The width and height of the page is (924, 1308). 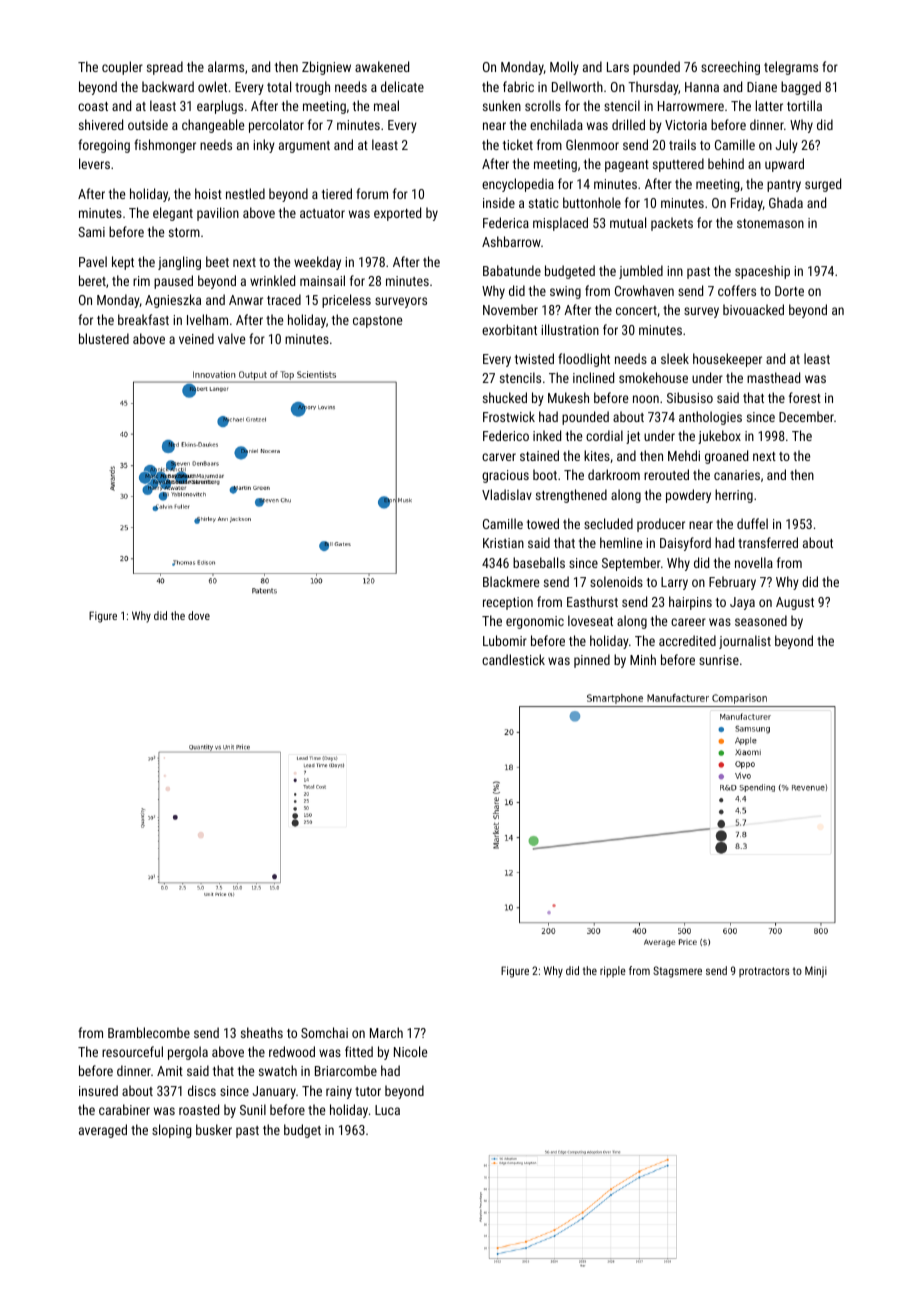 What do you see at coordinates (513, 659) in the page?
I see `candlestick` at bounding box center [513, 659].
